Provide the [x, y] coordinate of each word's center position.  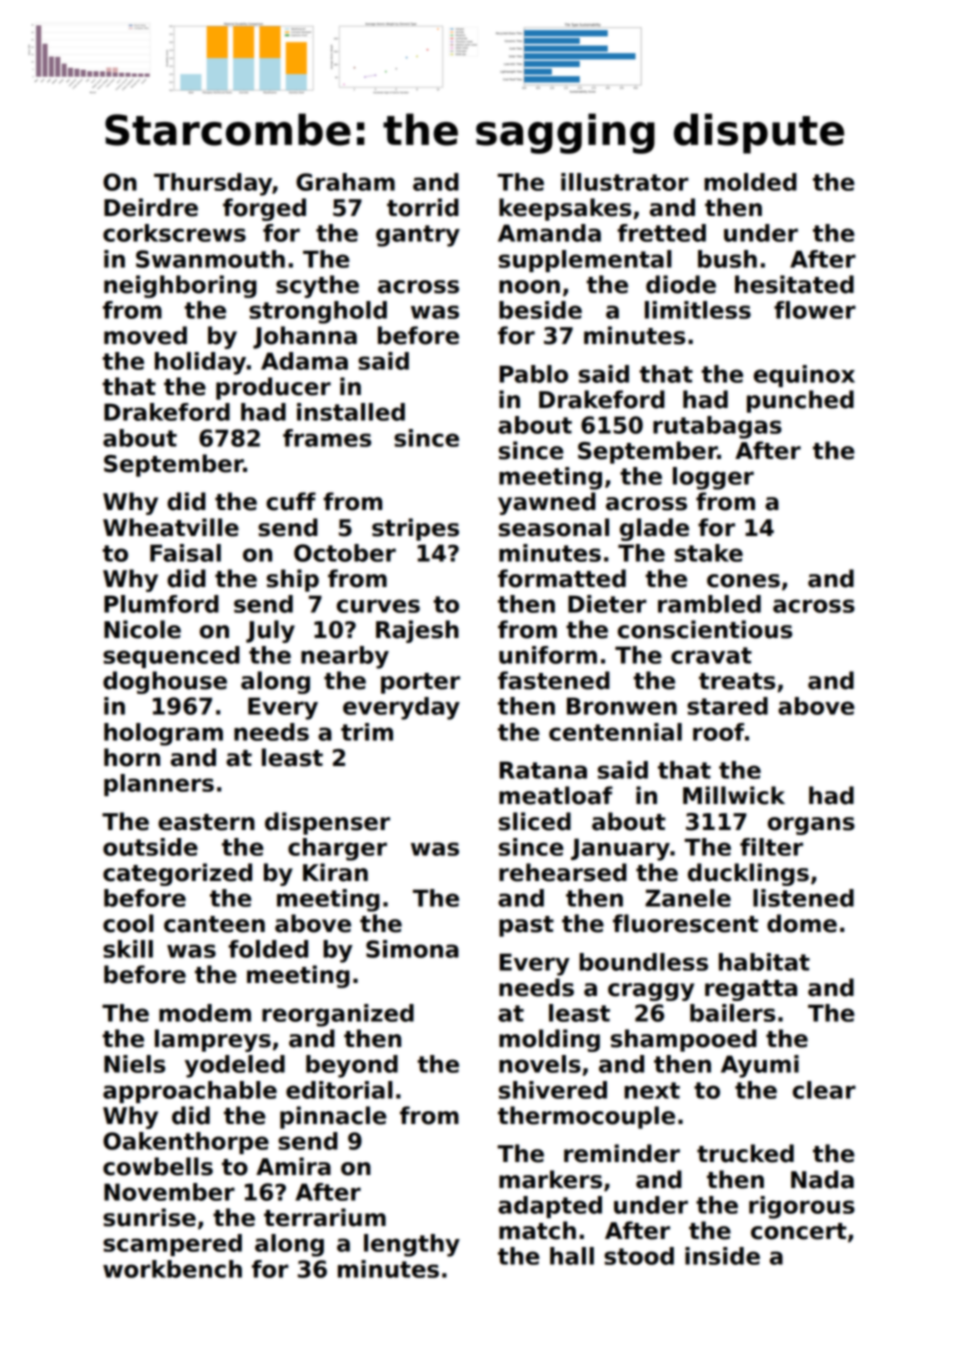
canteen [214, 924]
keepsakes [565, 209]
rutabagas [717, 427]
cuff [291, 501]
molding [549, 1040]
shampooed [684, 1040]
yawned [547, 503]
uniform [548, 655]
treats [737, 681]
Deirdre [151, 207]
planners [159, 785]
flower [815, 310]
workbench [172, 1269]
